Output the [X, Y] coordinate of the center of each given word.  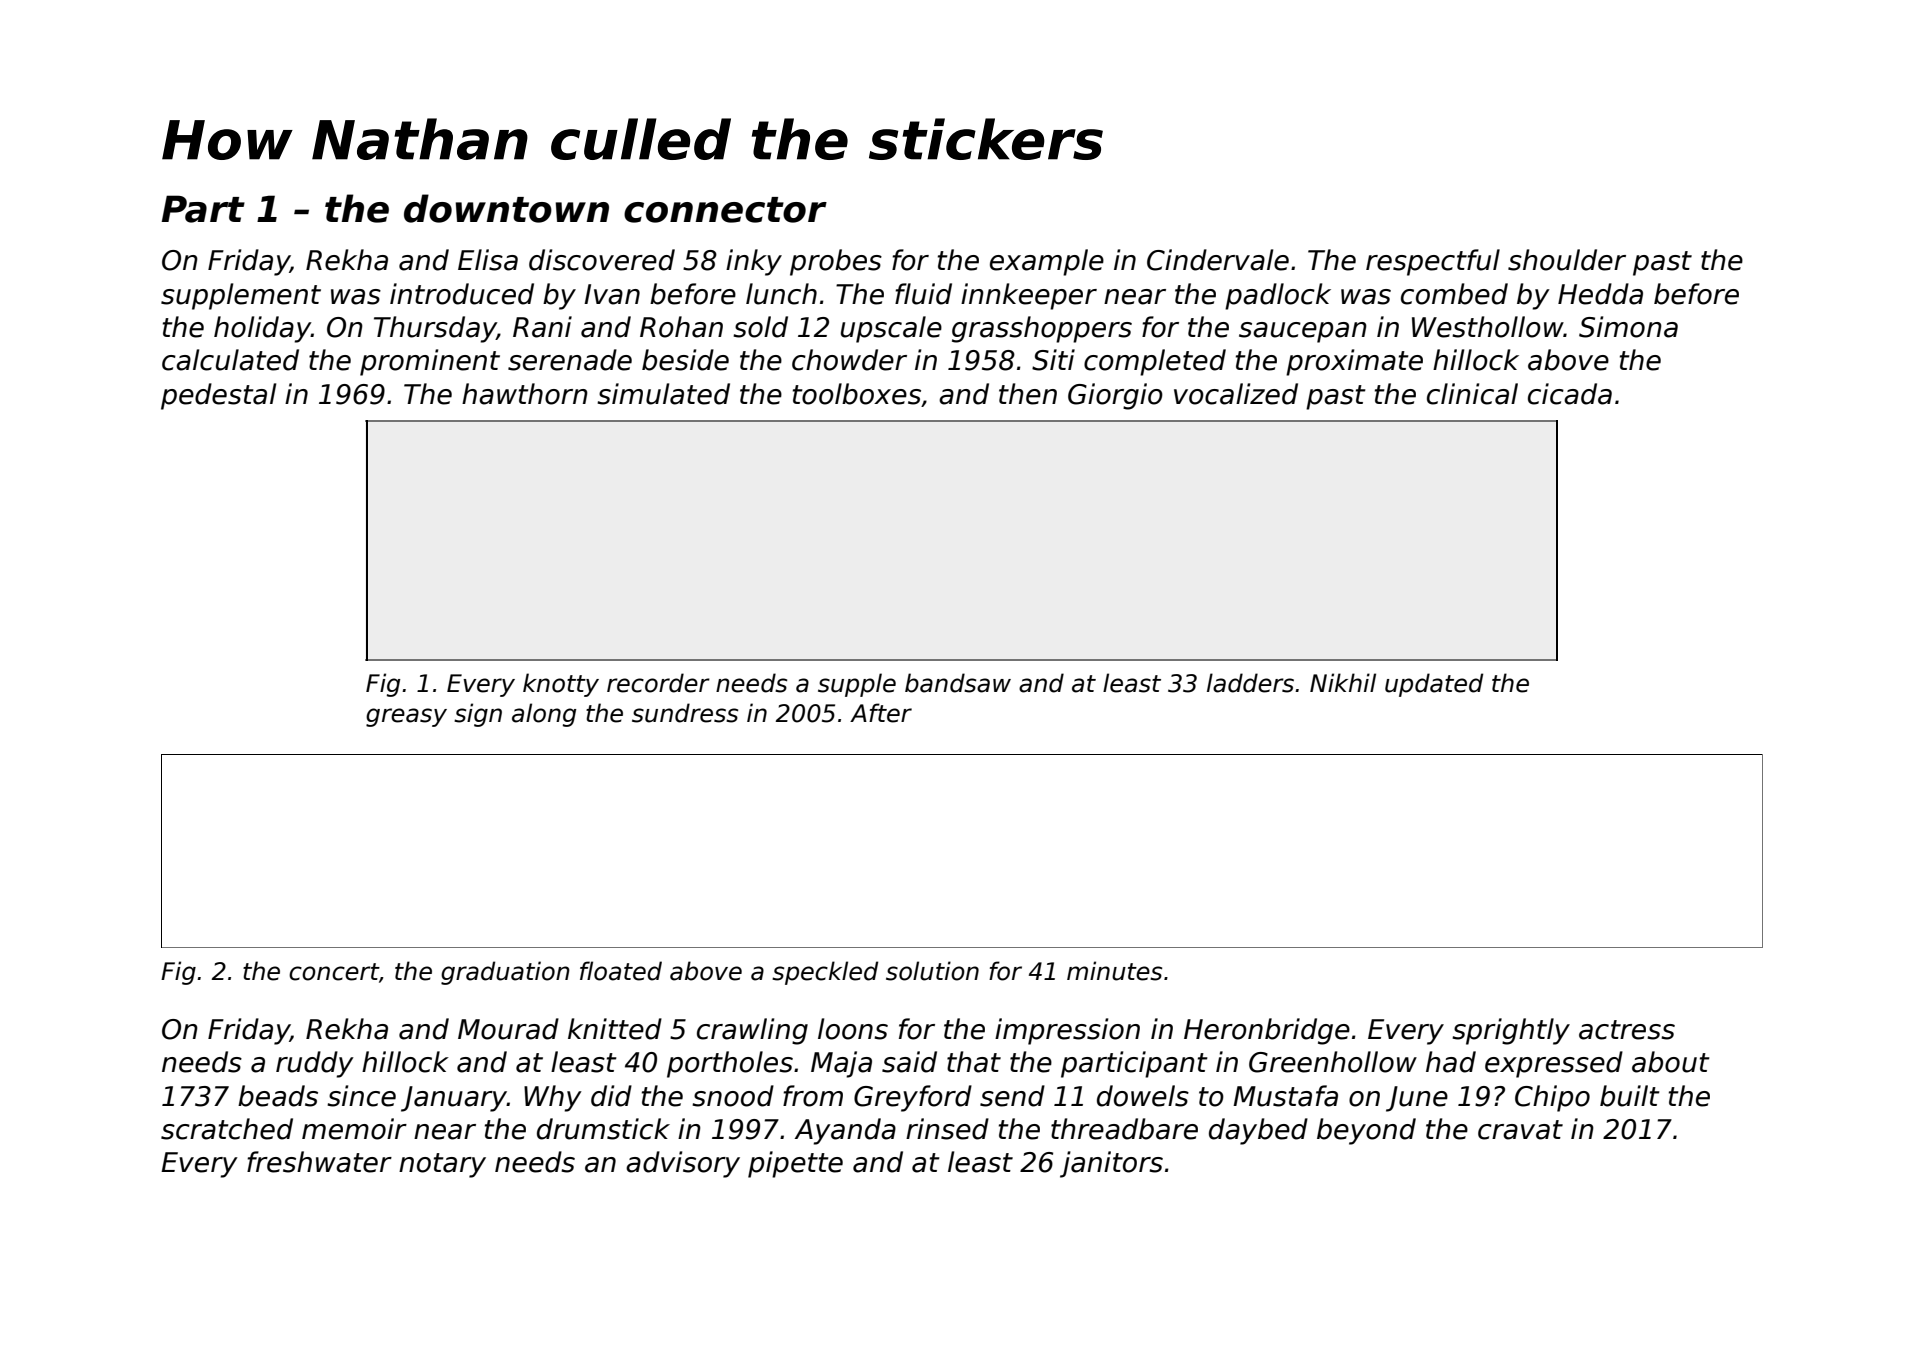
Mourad [508, 1029]
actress [1627, 1030]
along [544, 715]
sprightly [1511, 1031]
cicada [1570, 394]
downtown [506, 208]
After [881, 713]
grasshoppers [1042, 329]
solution [932, 971]
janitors [1111, 1164]
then [1028, 394]
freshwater [319, 1162]
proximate [1354, 362]
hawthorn [525, 394]
